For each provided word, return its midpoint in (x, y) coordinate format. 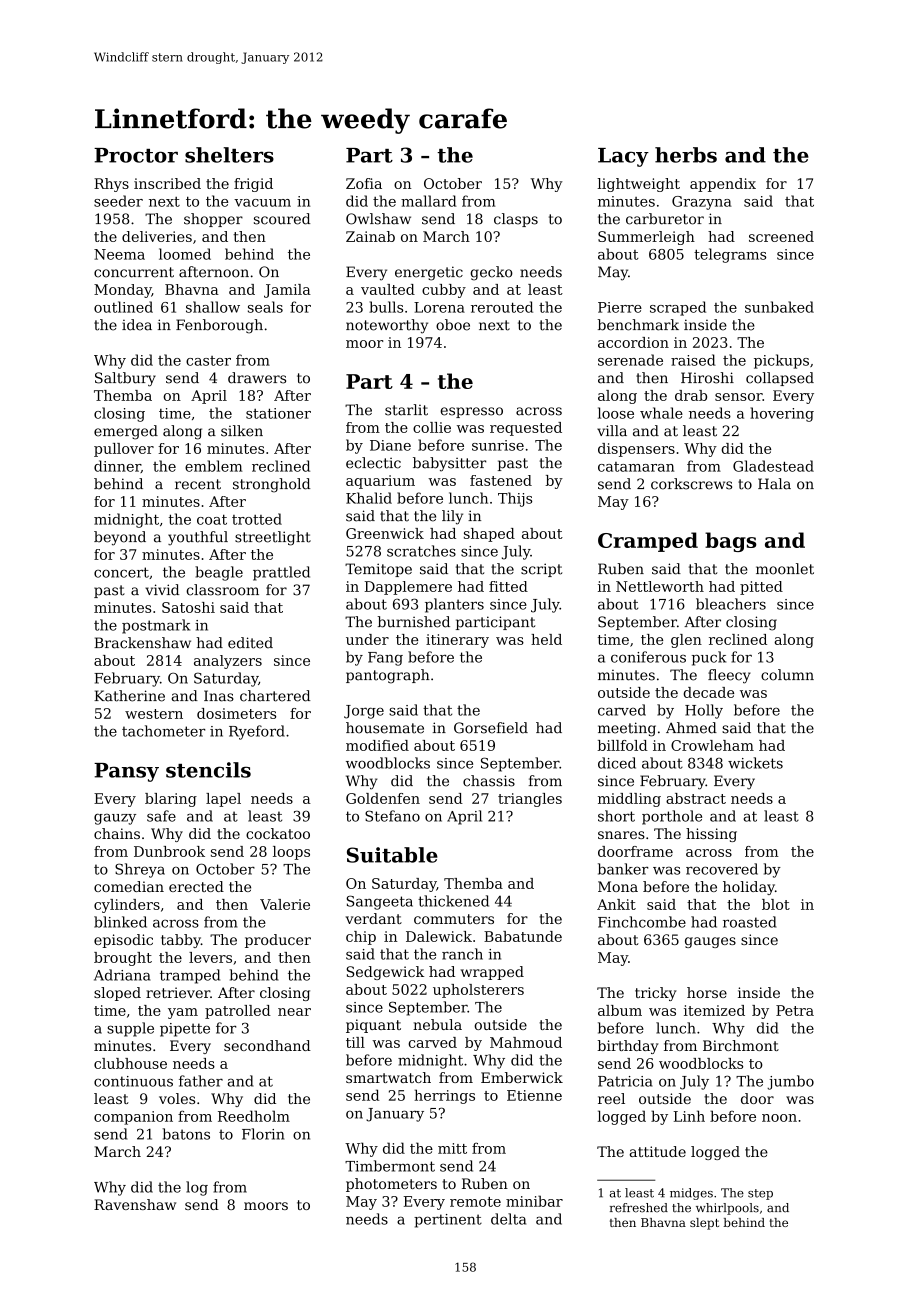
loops (291, 853)
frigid (253, 185)
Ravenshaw (135, 1204)
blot (776, 904)
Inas (219, 696)
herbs (686, 155)
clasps (516, 220)
